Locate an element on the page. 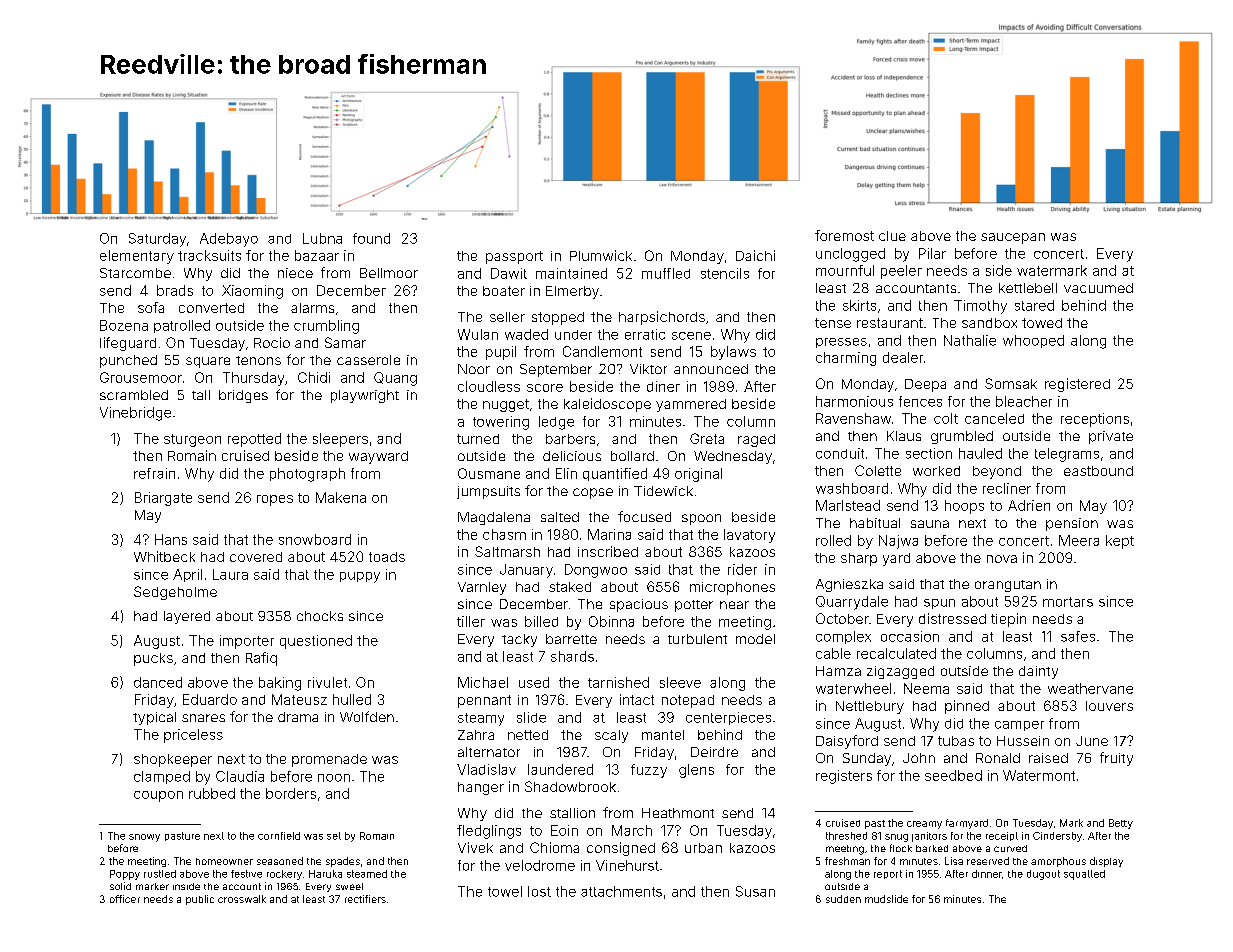  pennant is located at coordinates (484, 701).
